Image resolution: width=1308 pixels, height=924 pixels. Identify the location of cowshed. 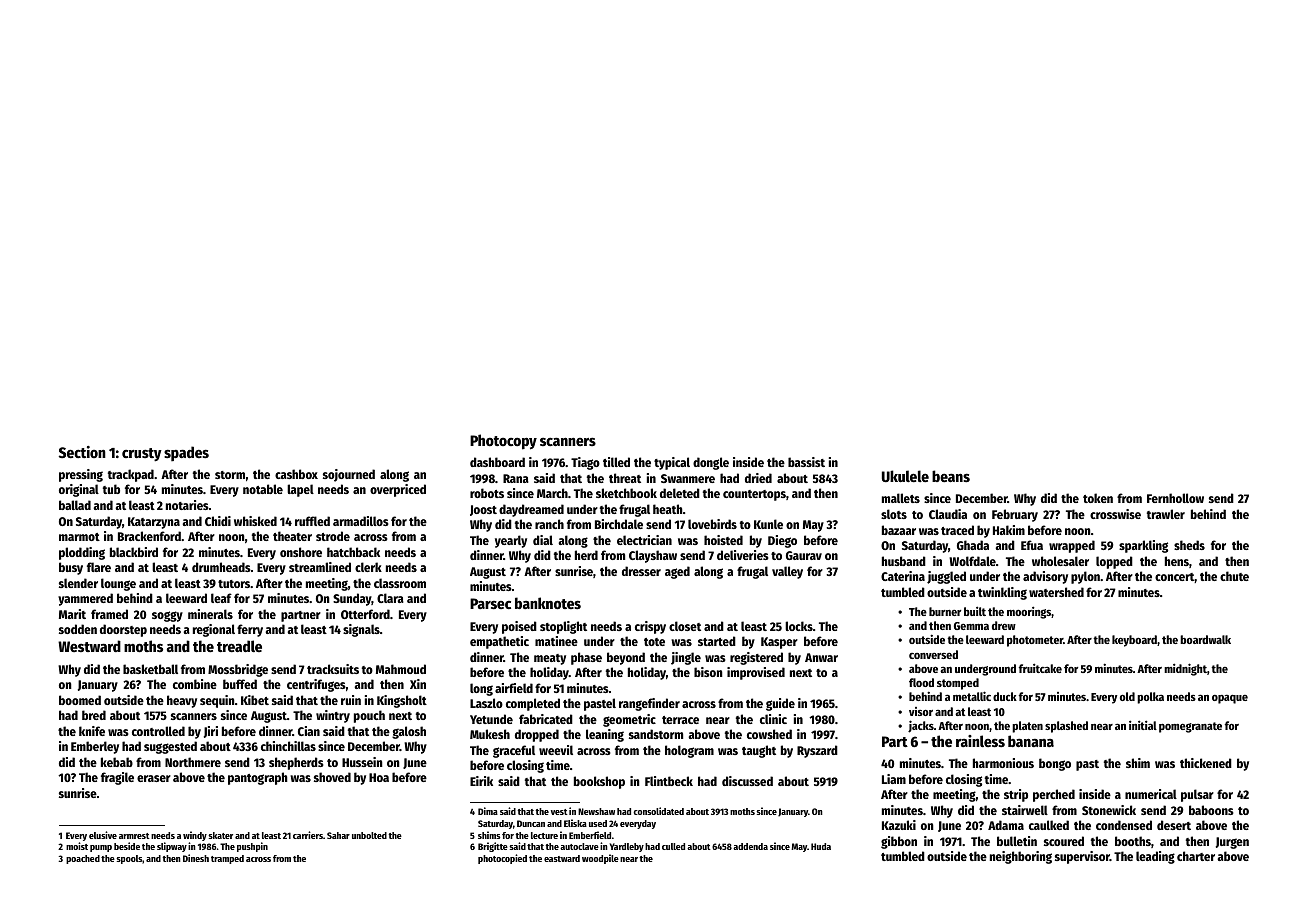
(769, 734).
